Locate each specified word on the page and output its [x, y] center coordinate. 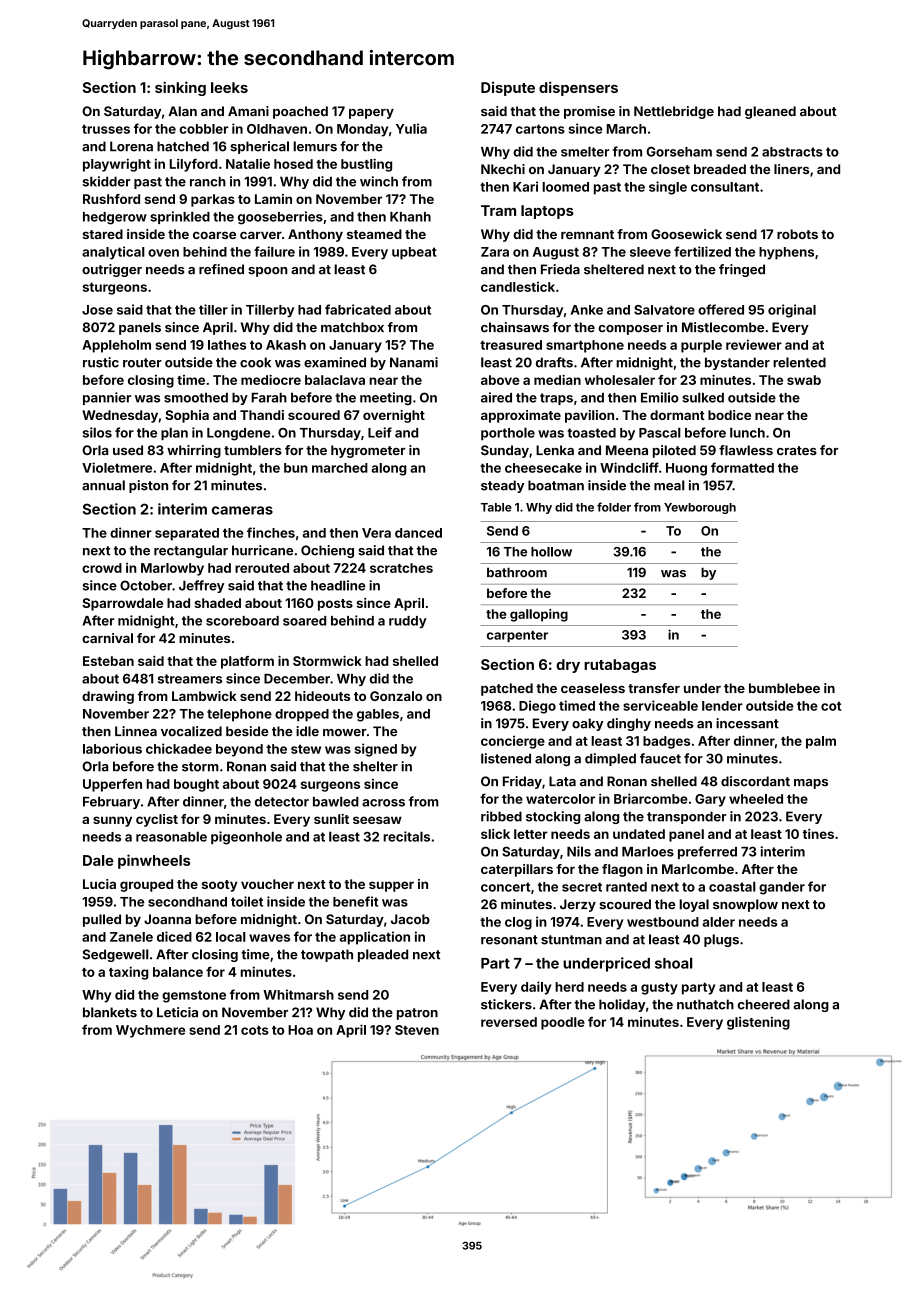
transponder [687, 817]
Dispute [508, 89]
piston [148, 486]
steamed [374, 234]
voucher [267, 884]
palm [821, 742]
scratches [401, 568]
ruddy [408, 622]
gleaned [770, 112]
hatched [183, 146]
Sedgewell [116, 955]
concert [505, 887]
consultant [725, 187]
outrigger [112, 270]
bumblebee [784, 688]
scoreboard [242, 621]
